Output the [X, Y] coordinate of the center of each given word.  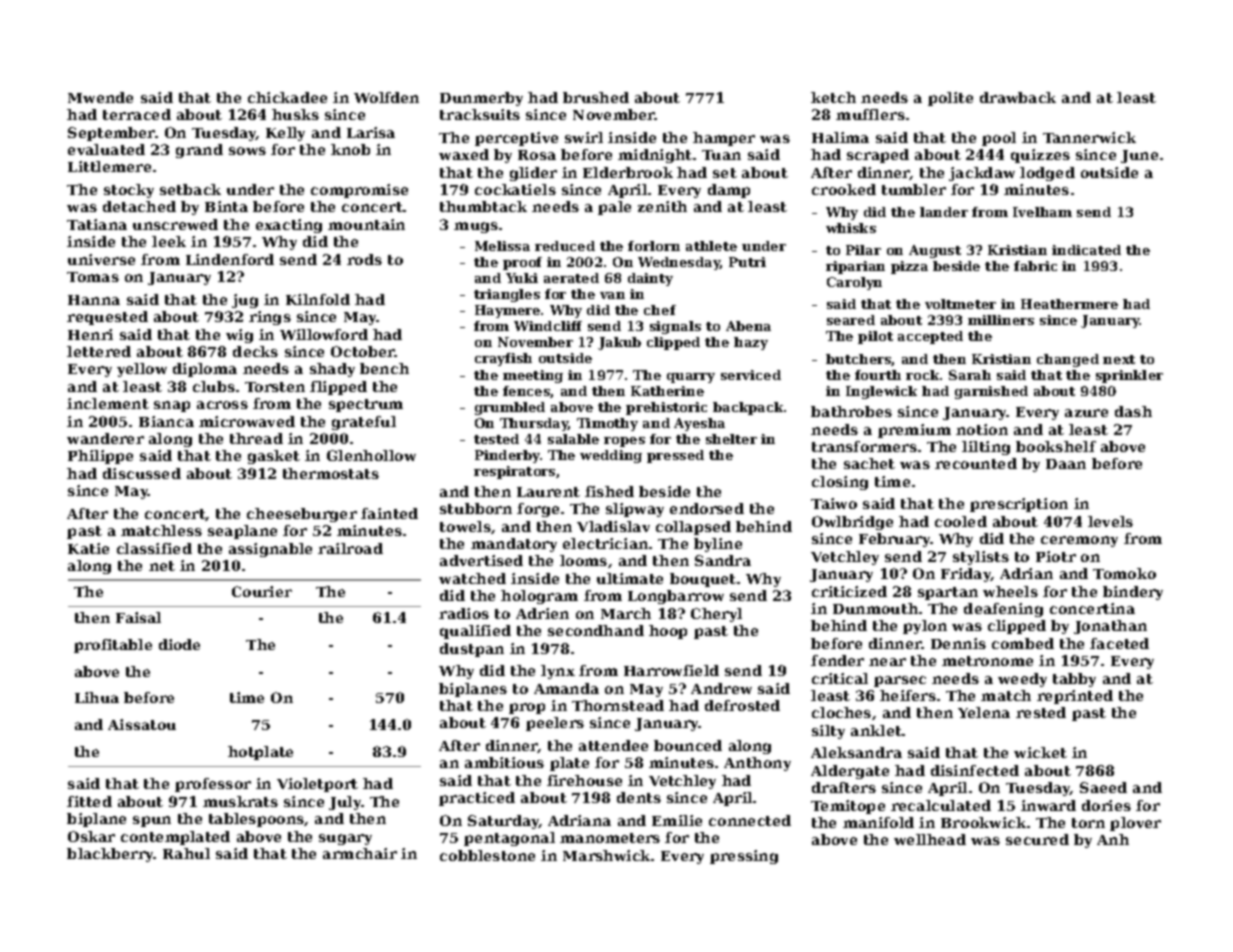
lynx [558, 672]
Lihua [97, 697]
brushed [596, 97]
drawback [1018, 97]
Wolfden [386, 97]
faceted [1119, 643]
